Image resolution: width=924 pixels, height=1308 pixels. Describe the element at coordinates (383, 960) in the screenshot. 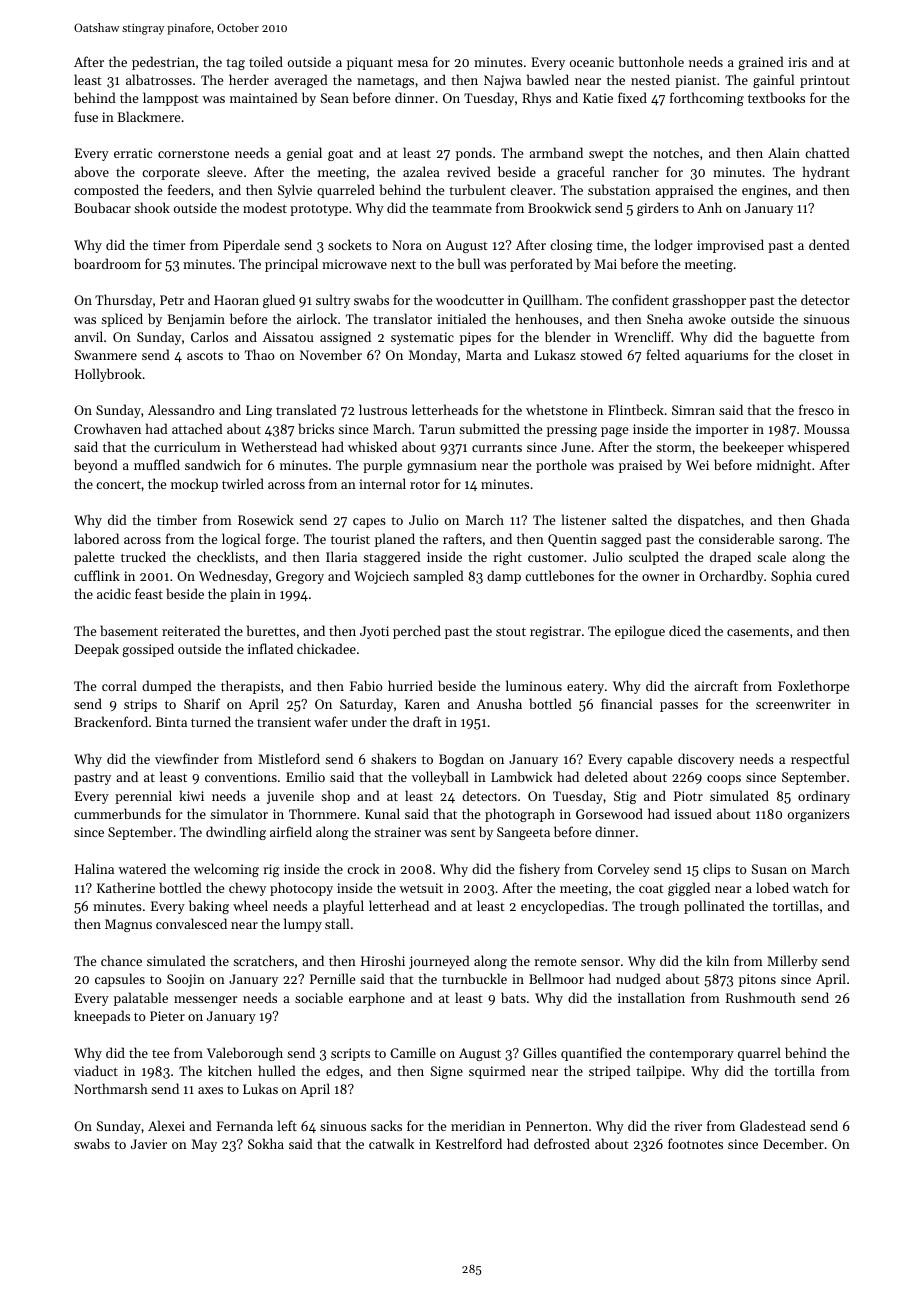

I see `Hiroshi` at that location.
